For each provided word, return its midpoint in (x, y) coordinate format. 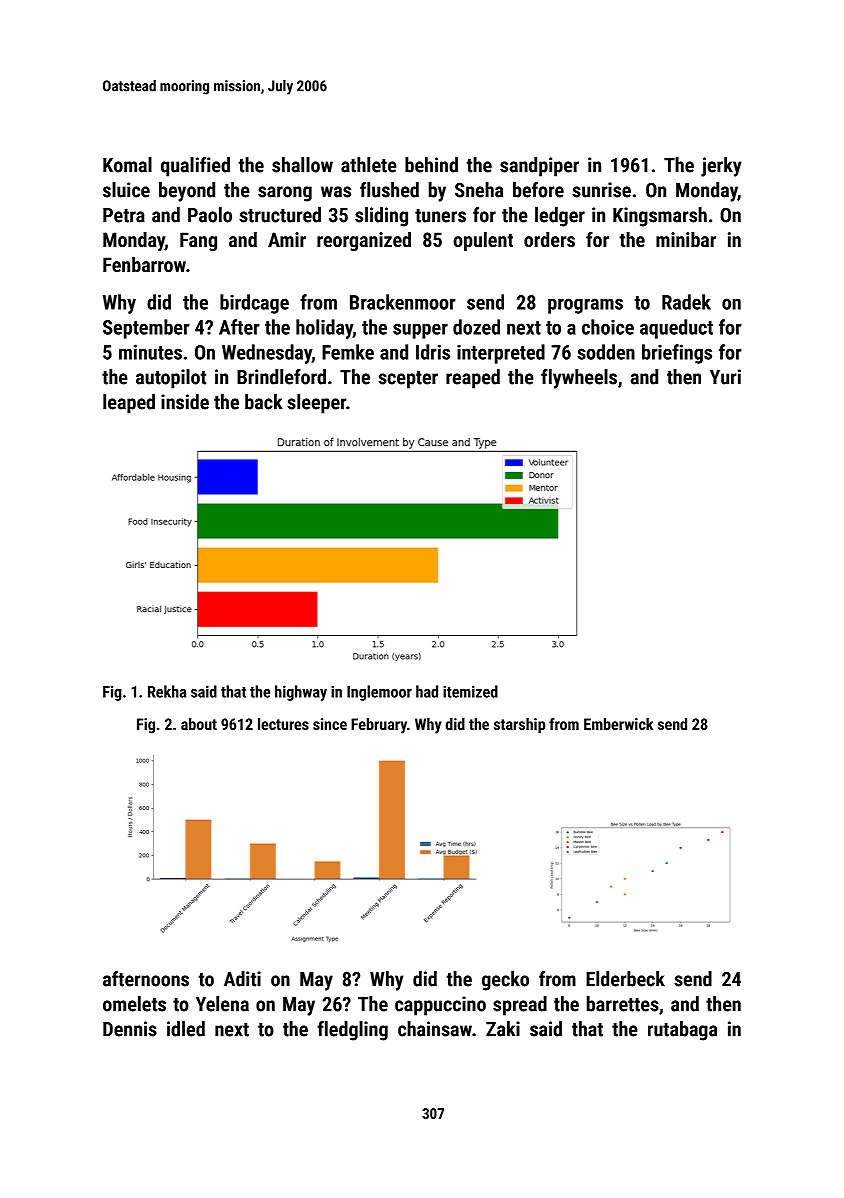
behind (431, 165)
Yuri (725, 377)
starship (519, 726)
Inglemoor (379, 693)
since (330, 724)
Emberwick (618, 724)
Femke (348, 352)
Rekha (167, 691)
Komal (127, 165)
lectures (283, 724)
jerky (721, 167)
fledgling (352, 1031)
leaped (129, 404)
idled (186, 1029)
